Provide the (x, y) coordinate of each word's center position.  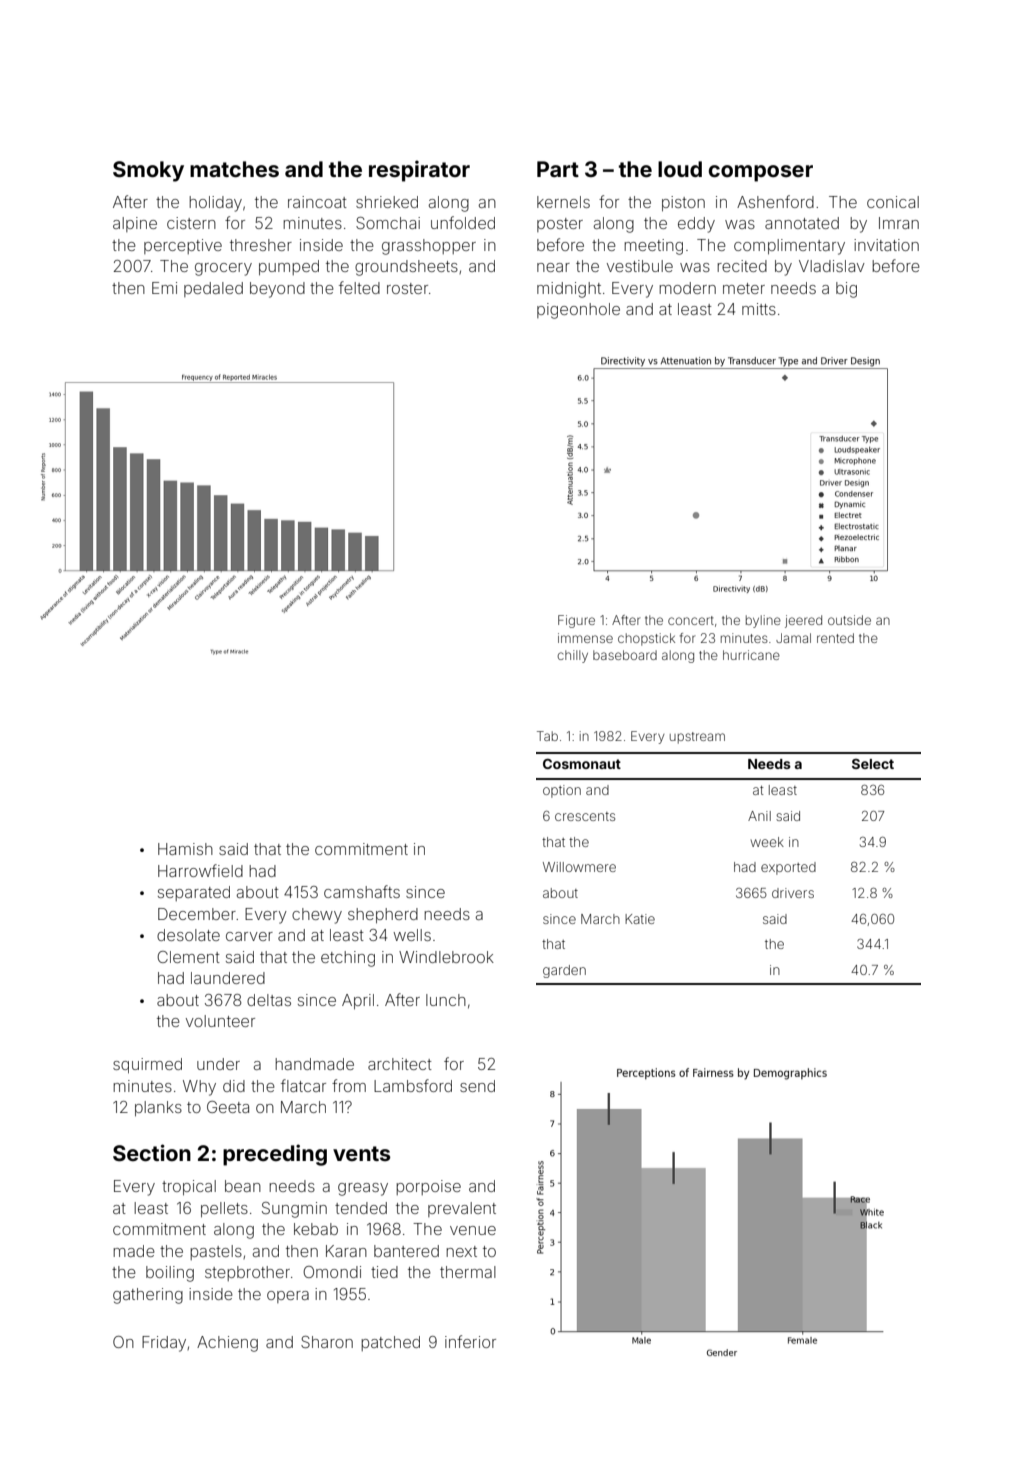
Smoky (148, 171)
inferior (470, 1341)
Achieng (227, 1344)
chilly (572, 656)
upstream (697, 738)
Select (873, 764)
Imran (899, 223)
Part (558, 169)
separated (194, 893)
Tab (547, 736)
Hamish (185, 849)
